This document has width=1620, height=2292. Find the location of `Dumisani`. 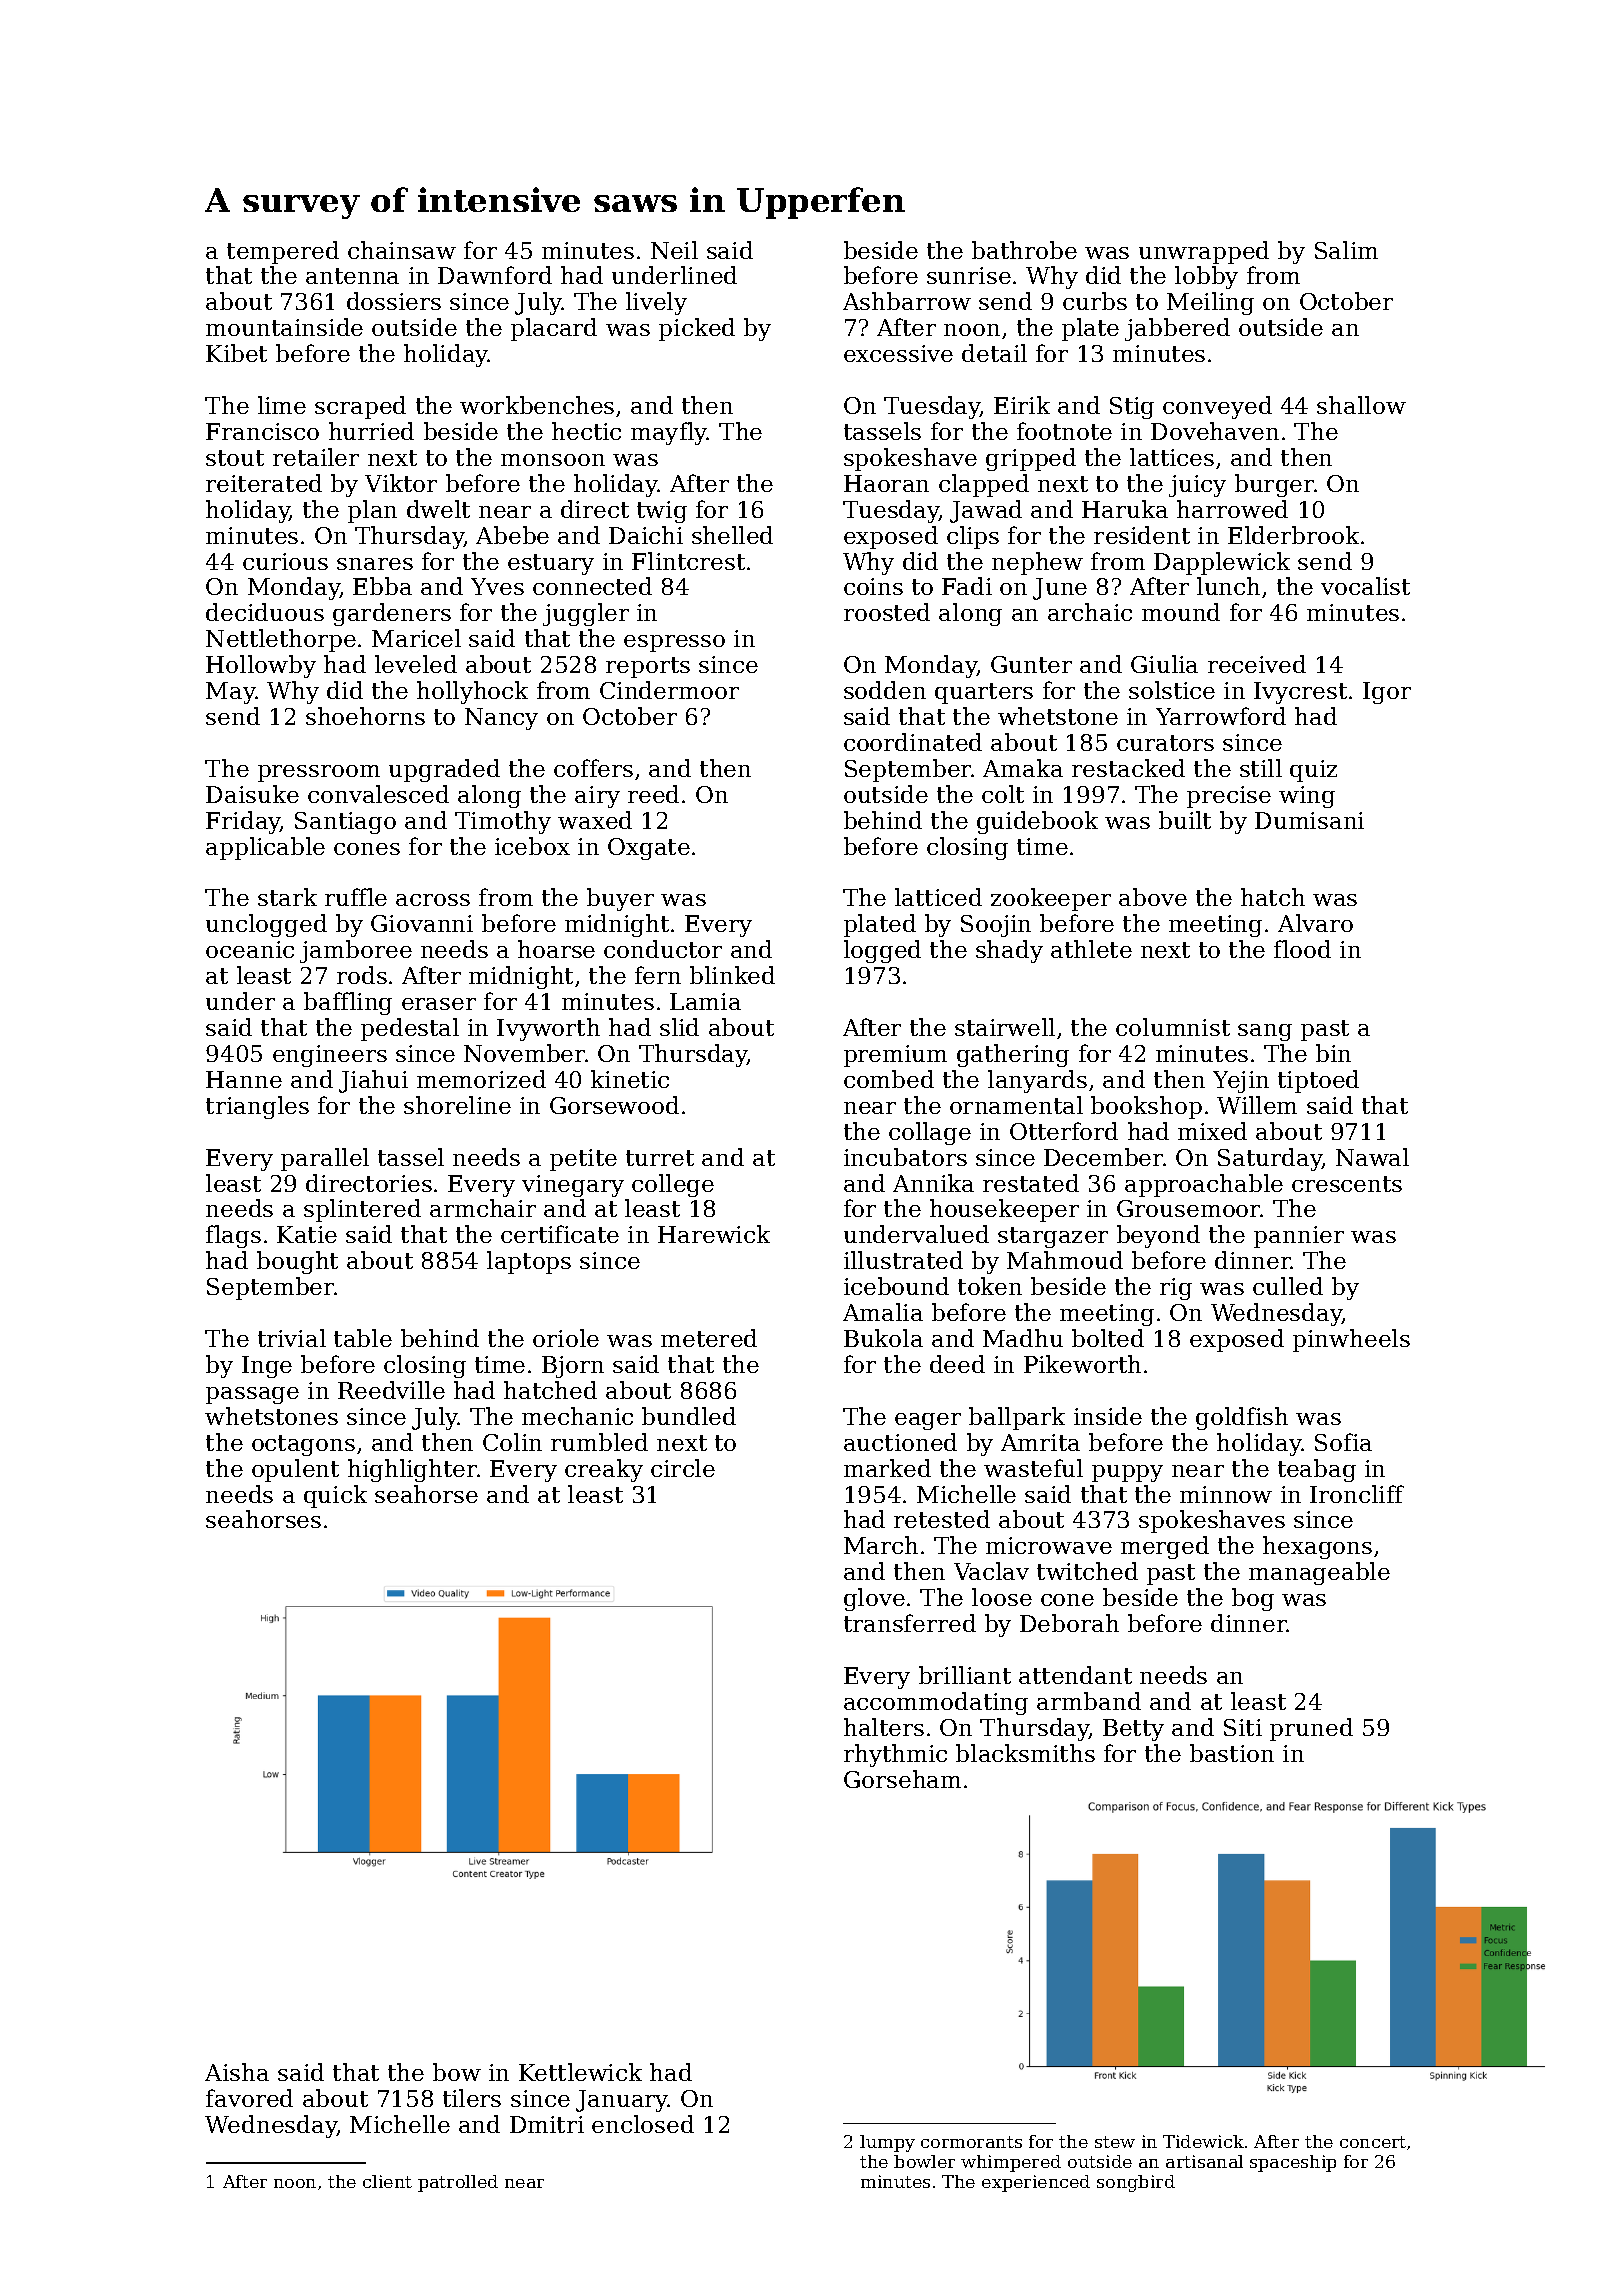

Dumisani is located at coordinates (1309, 820).
